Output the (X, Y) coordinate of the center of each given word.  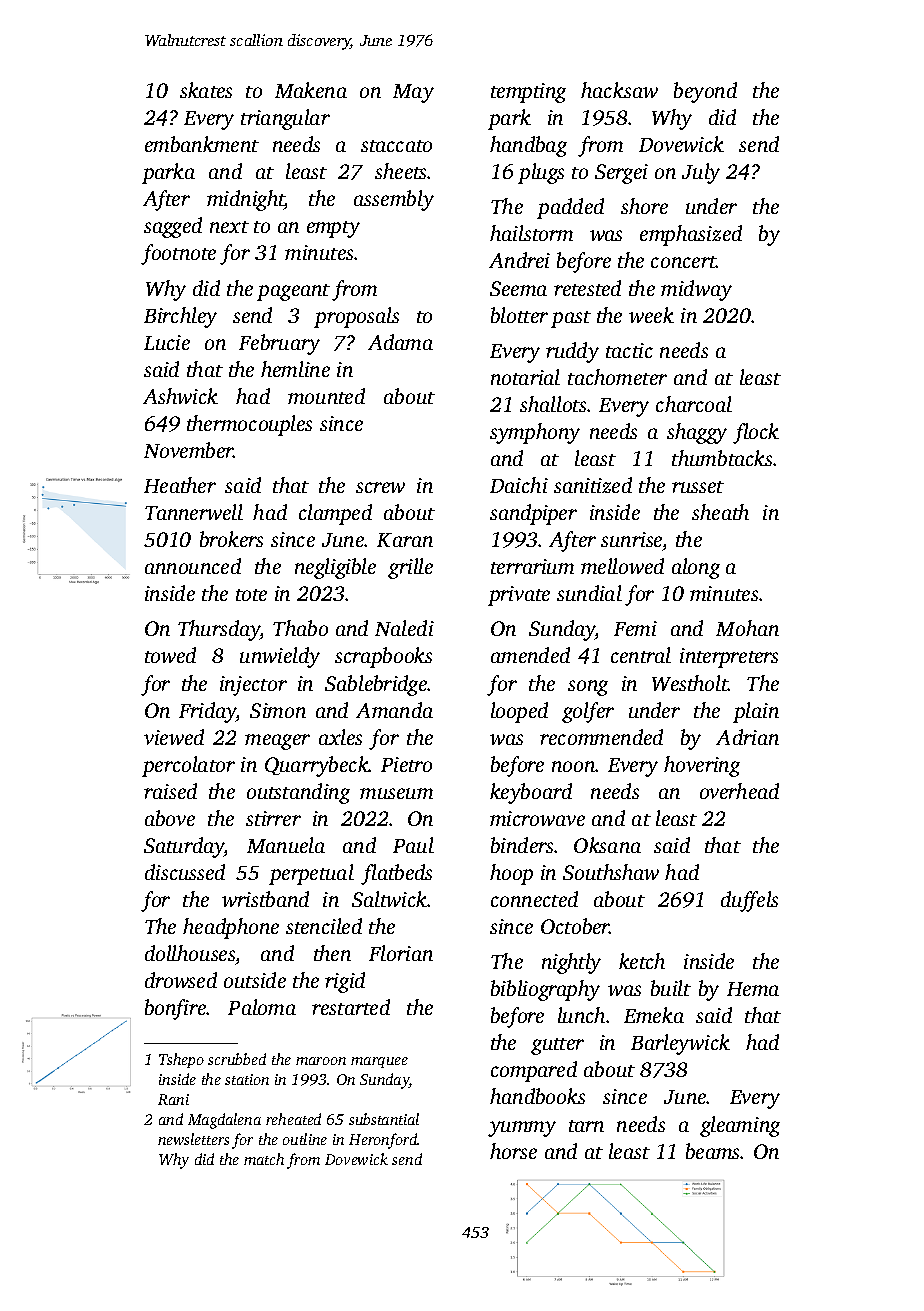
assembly (394, 200)
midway (696, 290)
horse (513, 1151)
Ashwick (180, 396)
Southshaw (611, 872)
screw (380, 487)
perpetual (311, 874)
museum (396, 793)
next (229, 227)
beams (713, 1151)
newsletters (193, 1139)
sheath (720, 512)
